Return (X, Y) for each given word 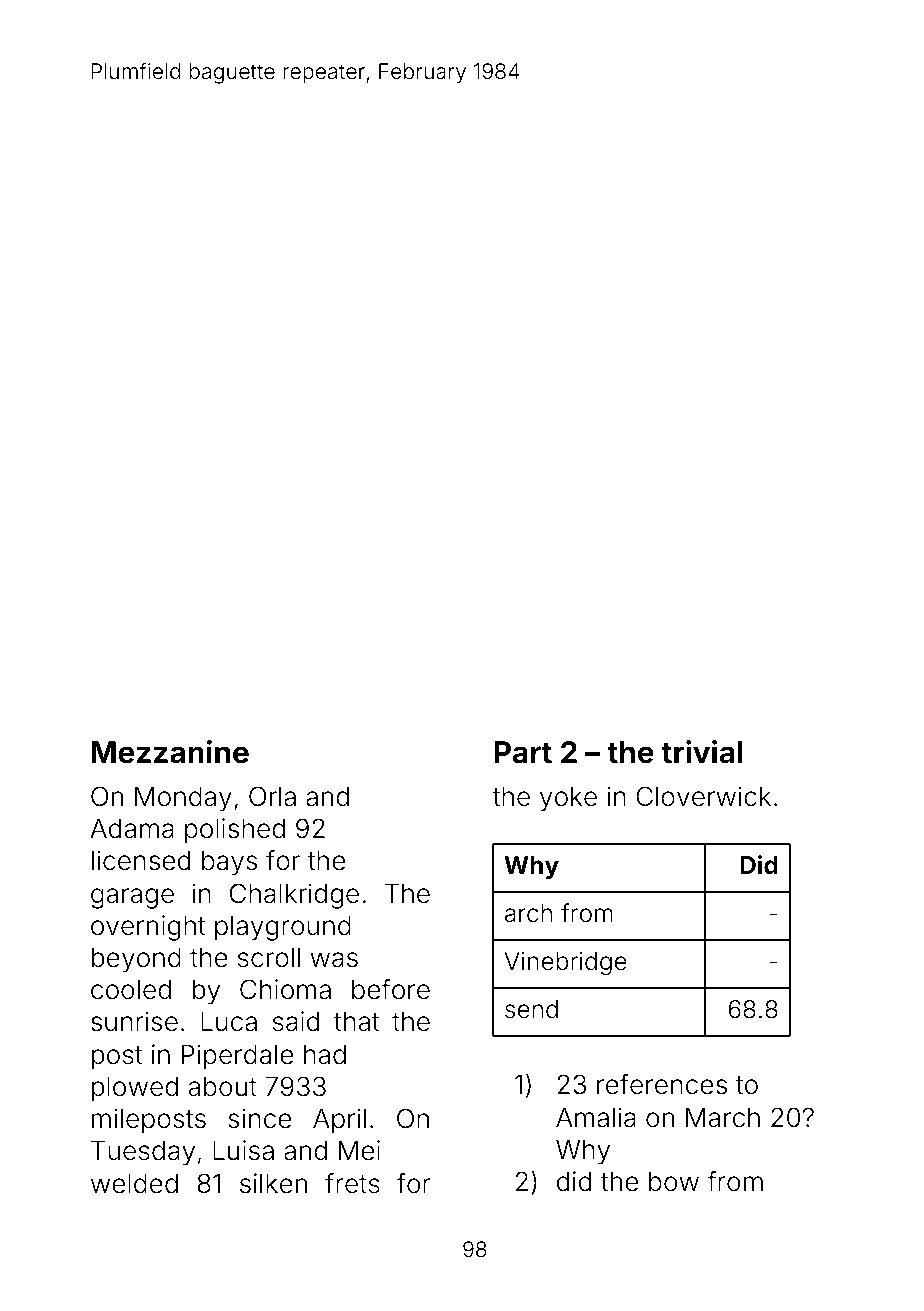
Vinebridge (565, 964)
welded (134, 1184)
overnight (148, 928)
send (531, 1009)
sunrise (134, 1021)
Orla (272, 796)
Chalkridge (294, 896)
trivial (702, 752)
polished (235, 831)
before (391, 989)
